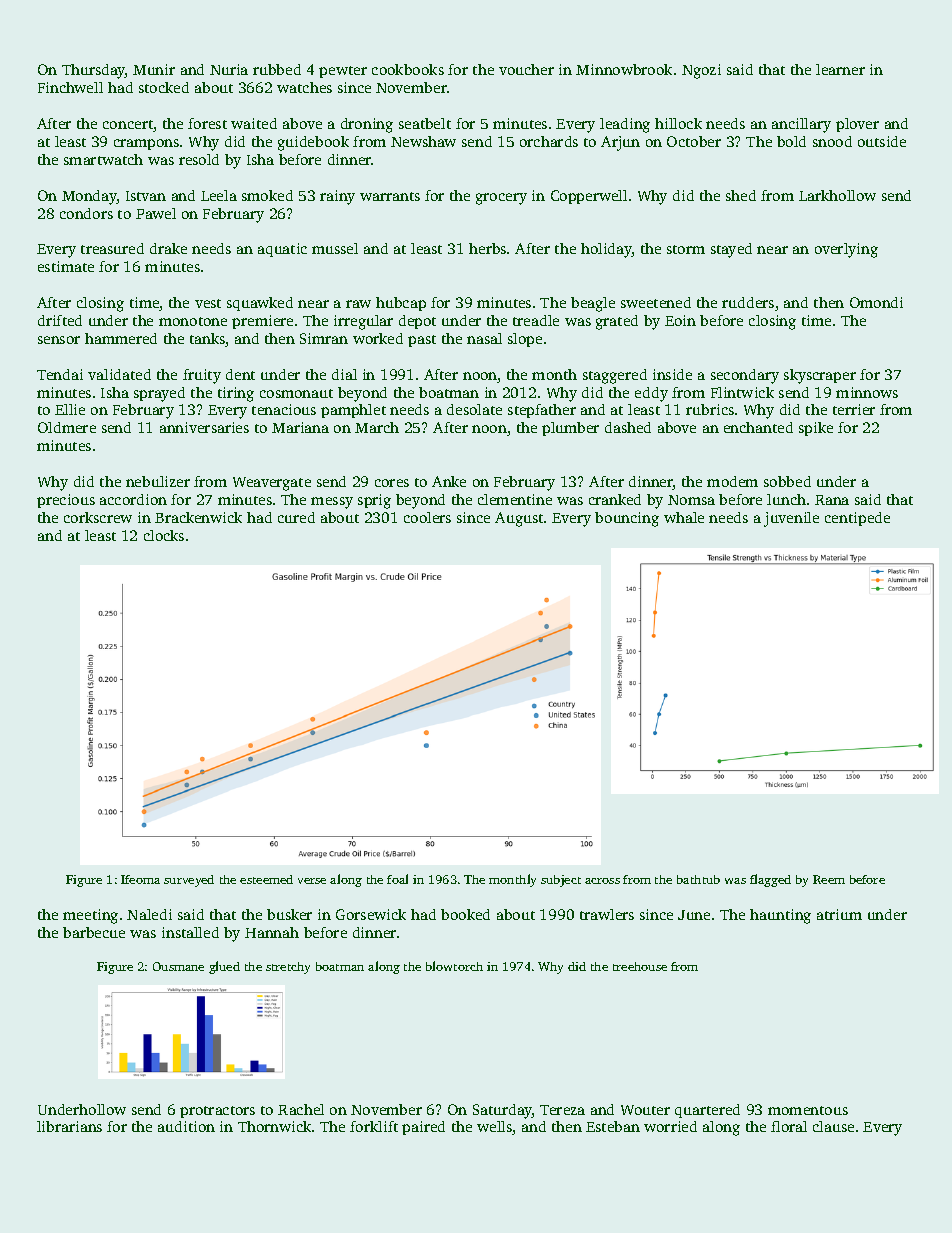 The height and width of the document is (1233, 952). Describe the element at coordinates (70, 87) in the document. I see `Finchwell` at that location.
